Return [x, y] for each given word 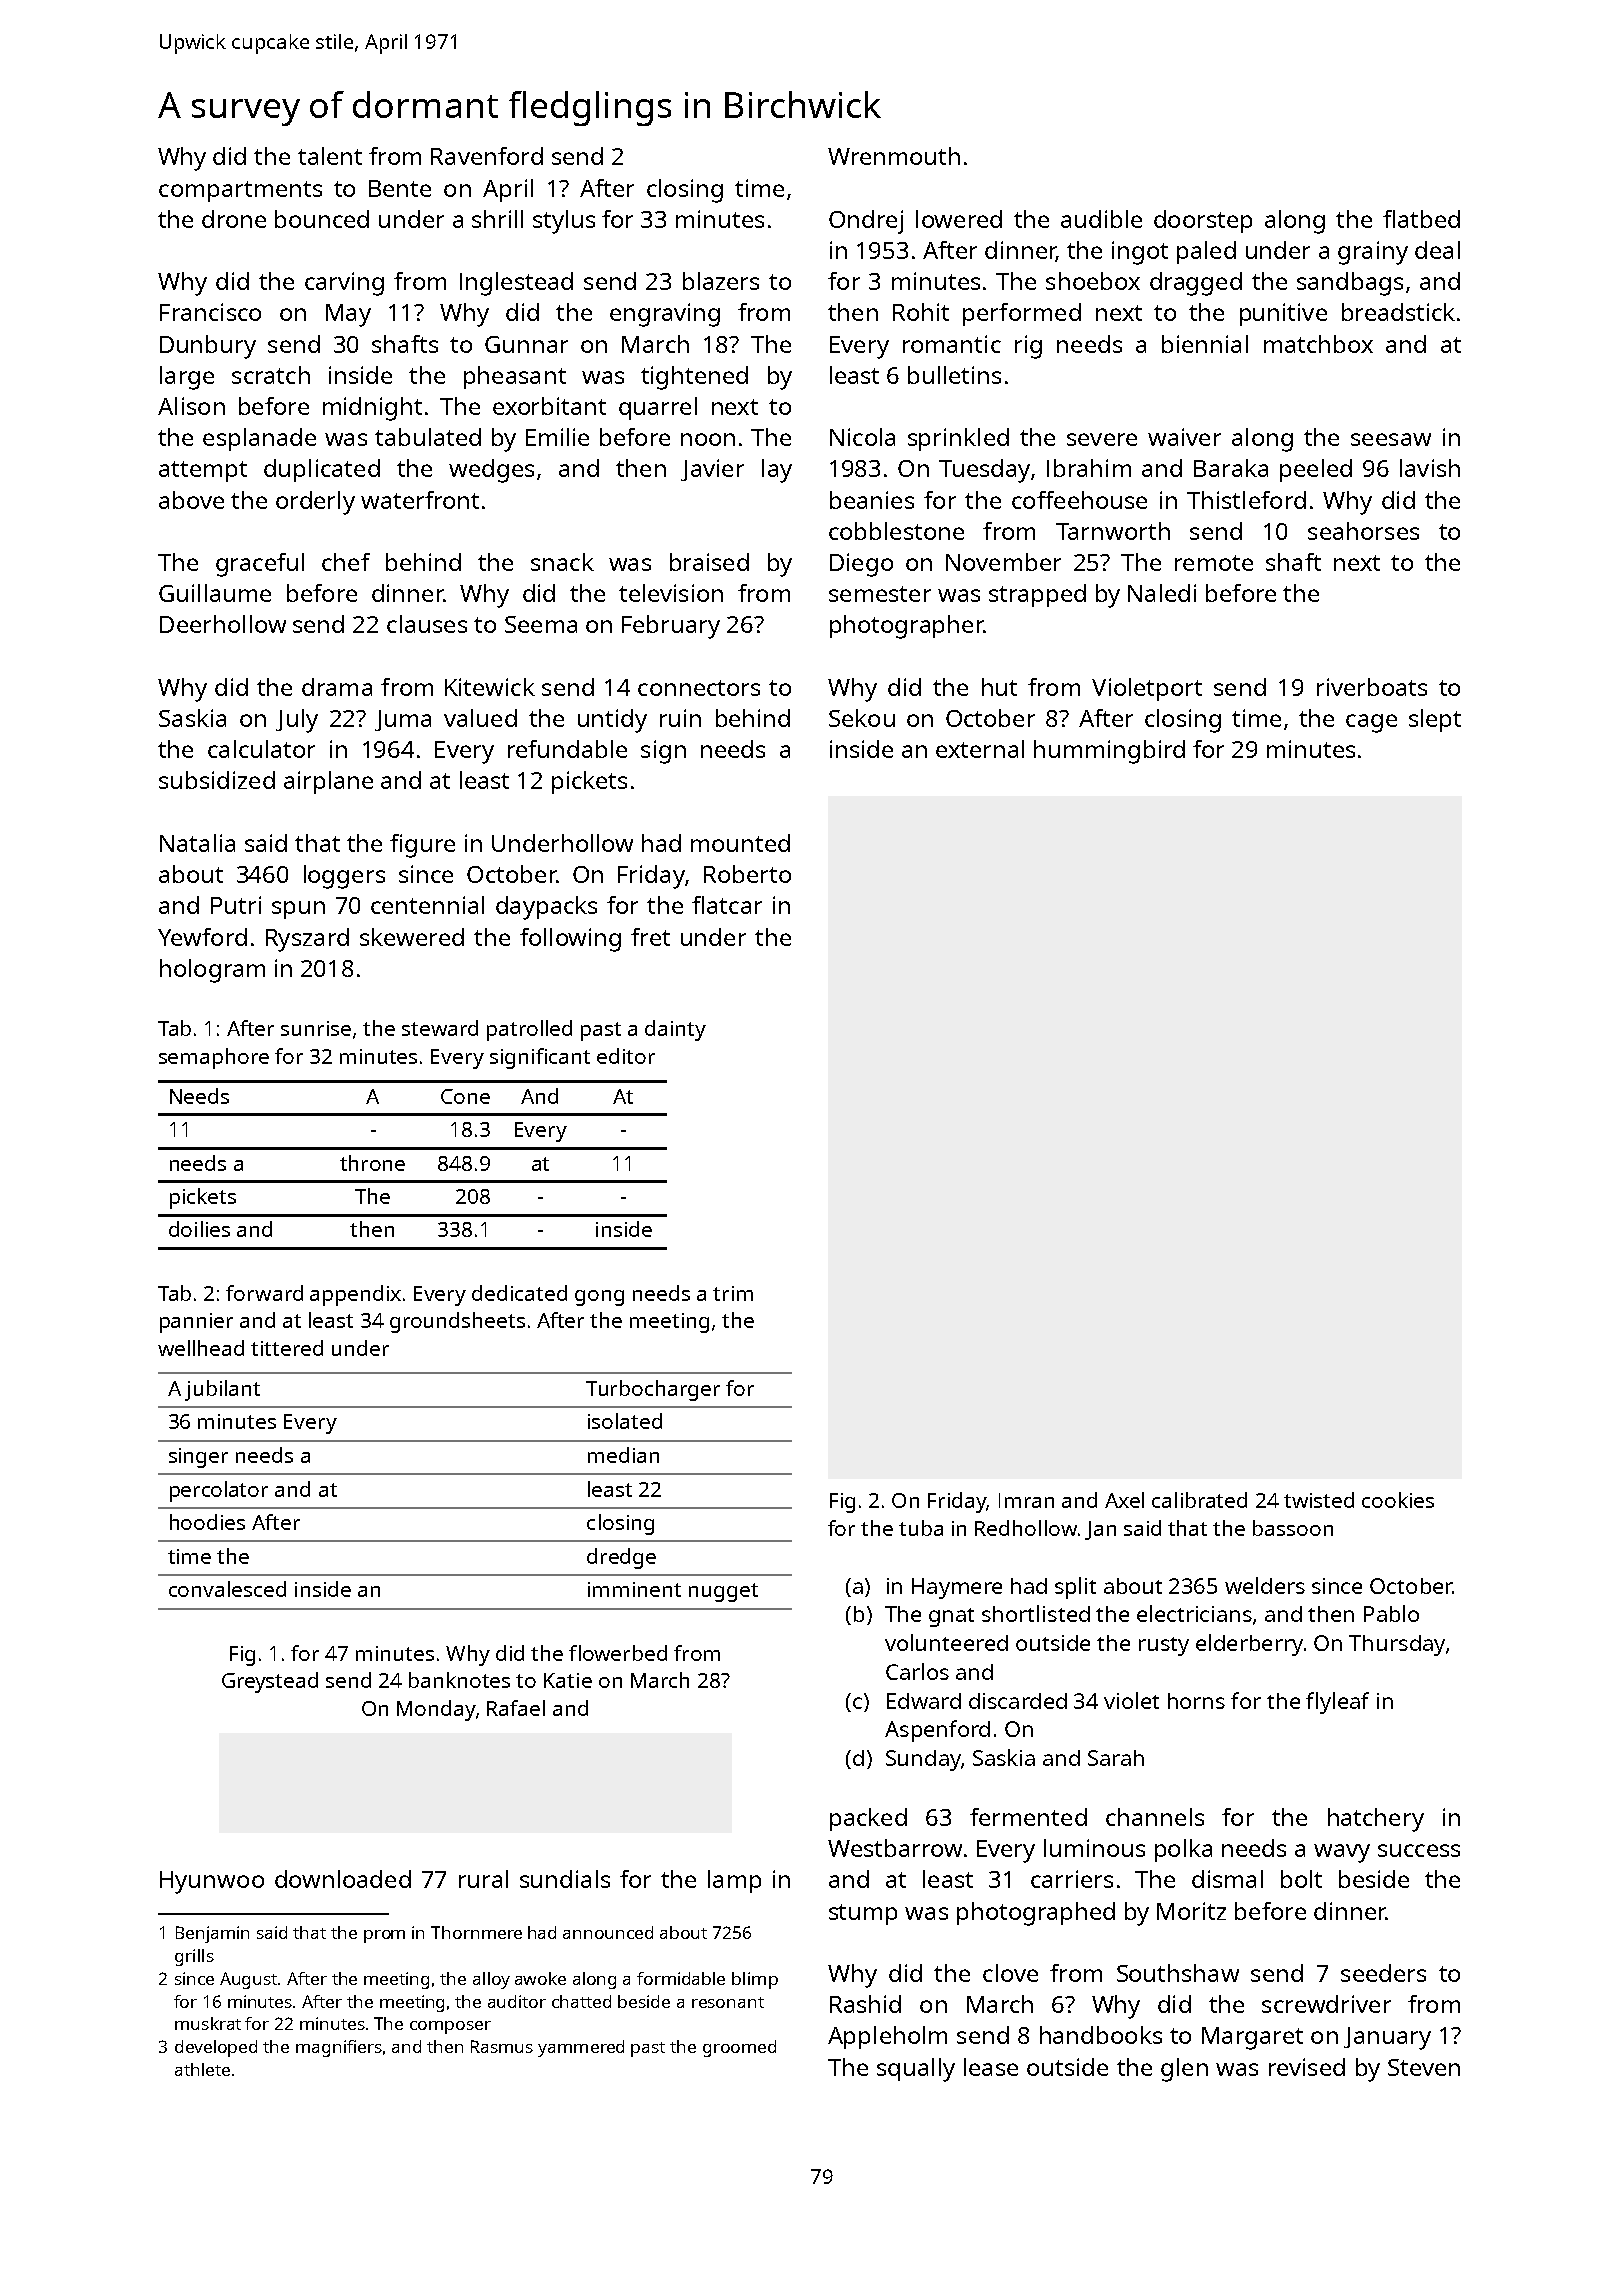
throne [372, 1163]
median [623, 1455]
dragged [1196, 284]
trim [733, 1293]
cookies [1398, 1500]
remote [1214, 563]
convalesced [227, 1589]
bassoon [1293, 1528]
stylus [564, 222]
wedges [491, 471]
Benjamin [212, 1934]
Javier [712, 470]
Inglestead [516, 284]
